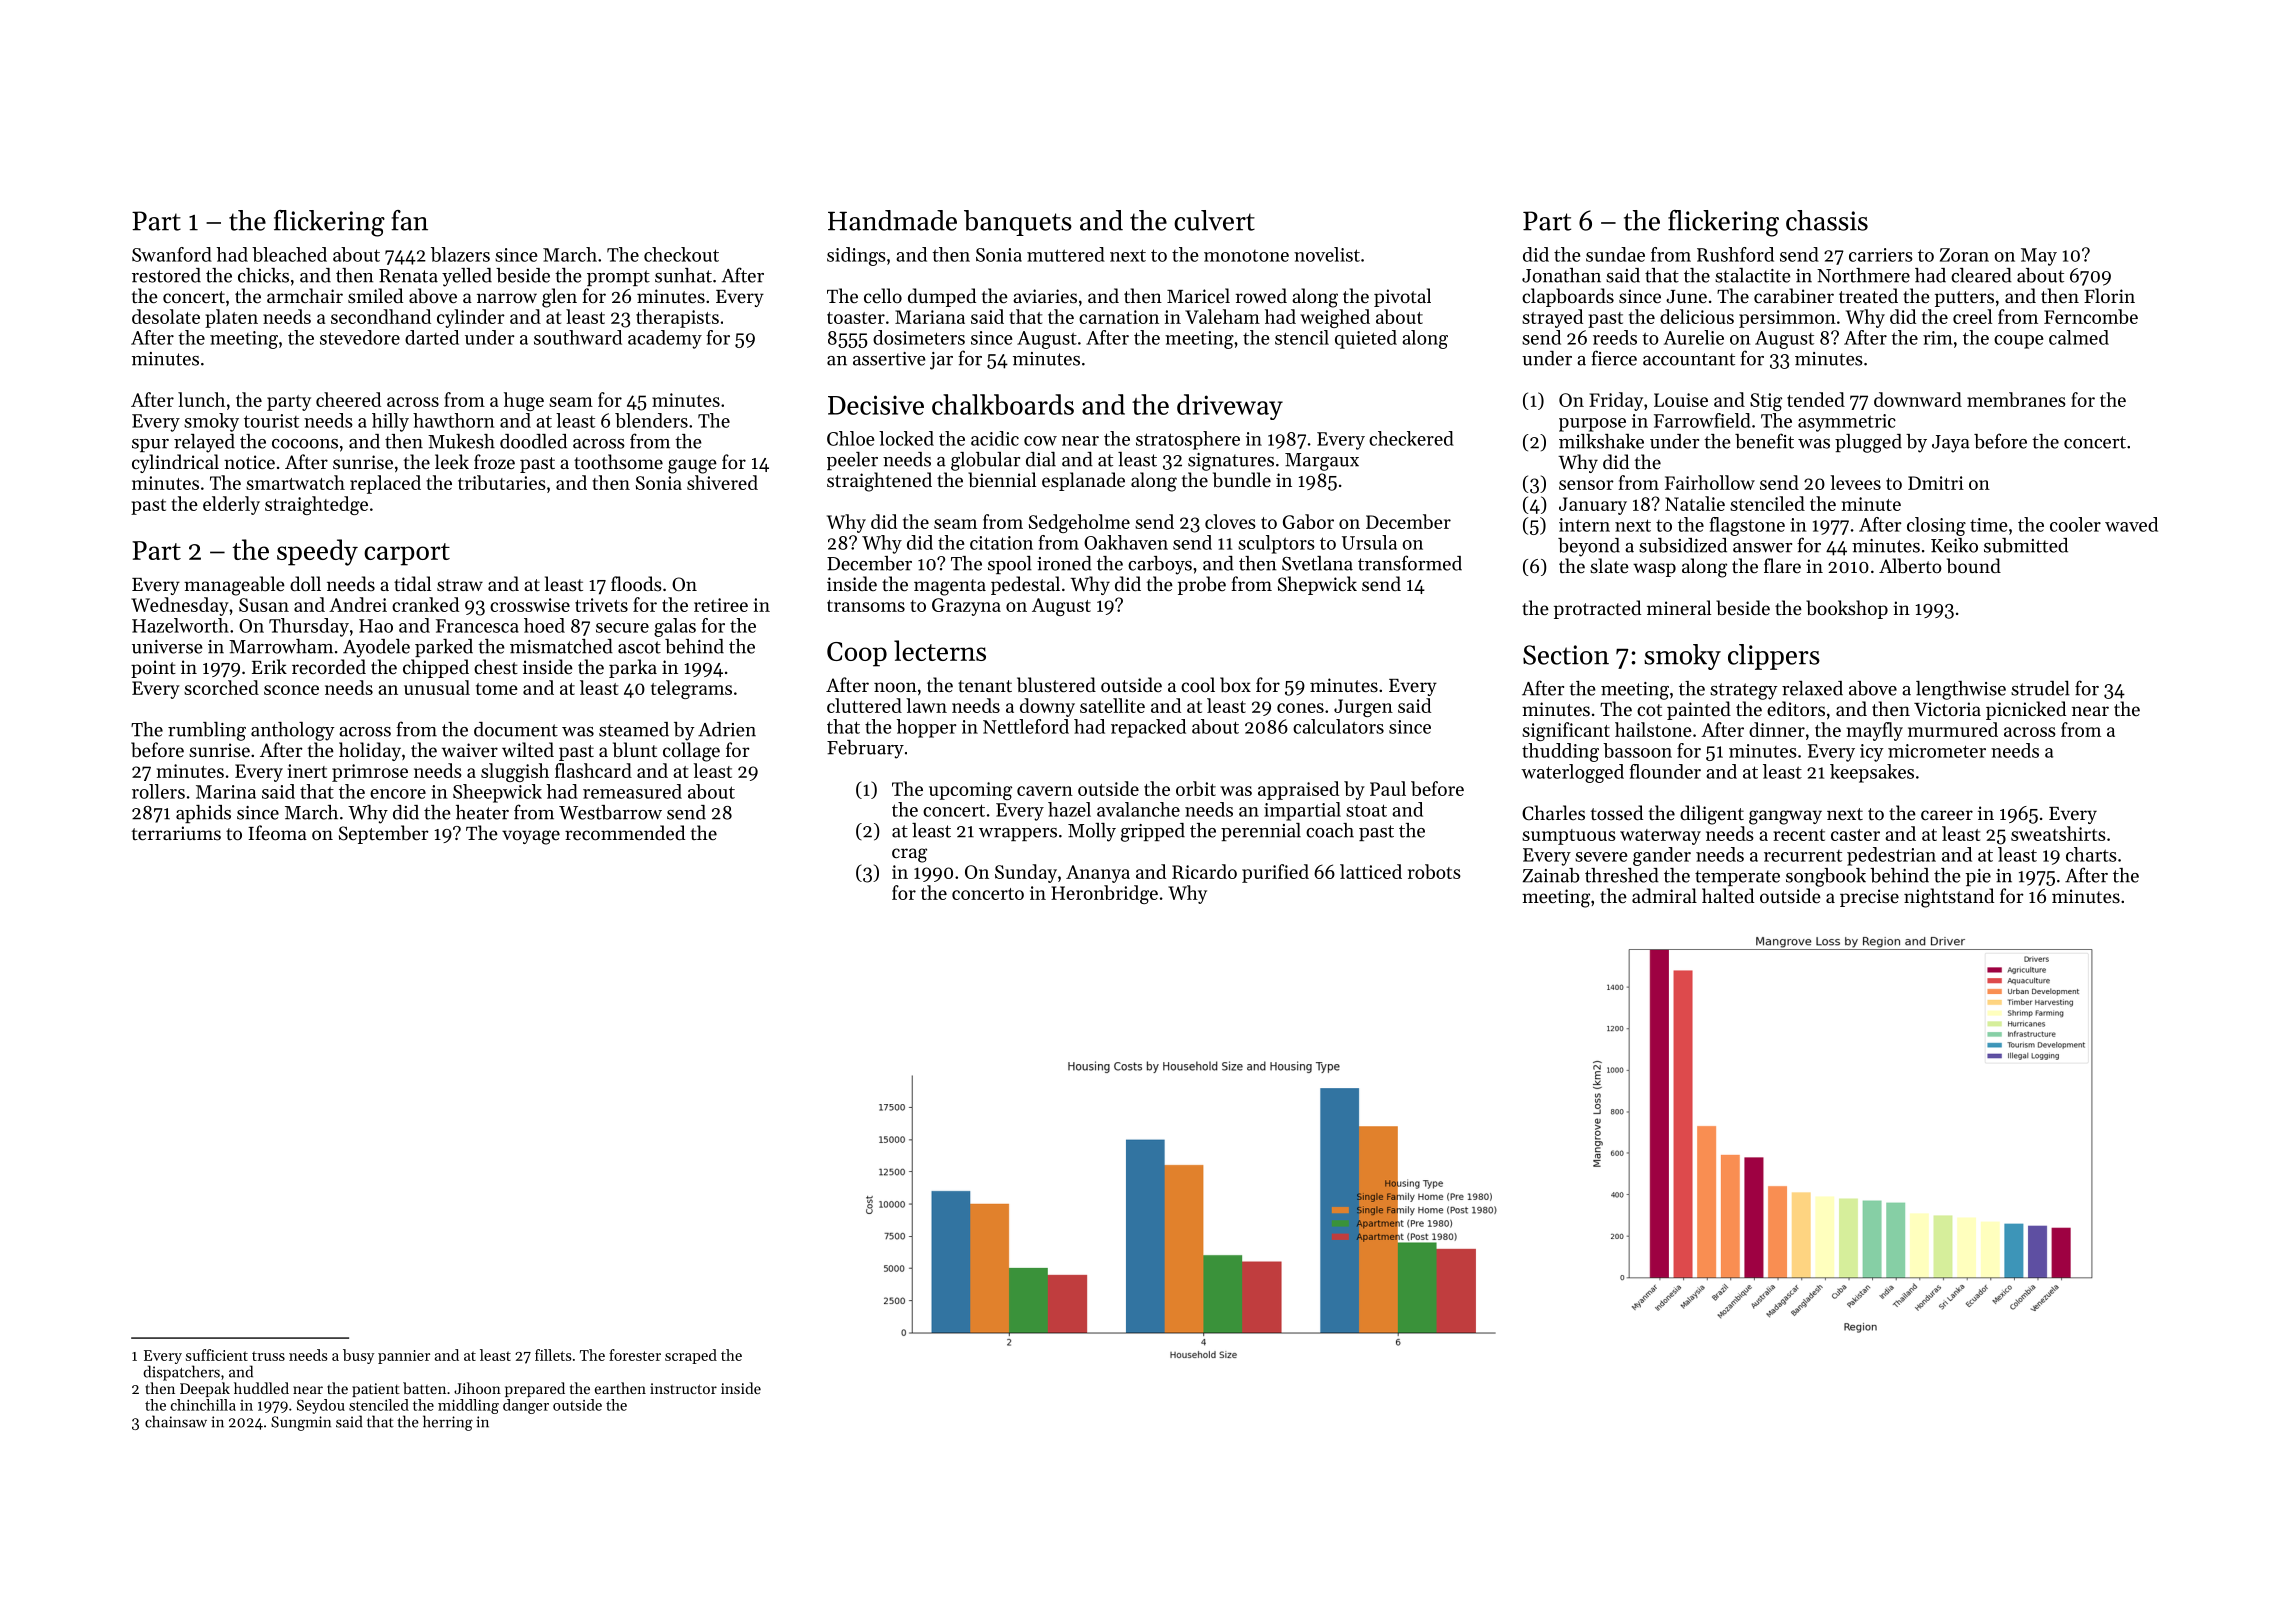  Describe the element at coordinates (683, 1388) in the screenshot. I see `instructor` at that location.
